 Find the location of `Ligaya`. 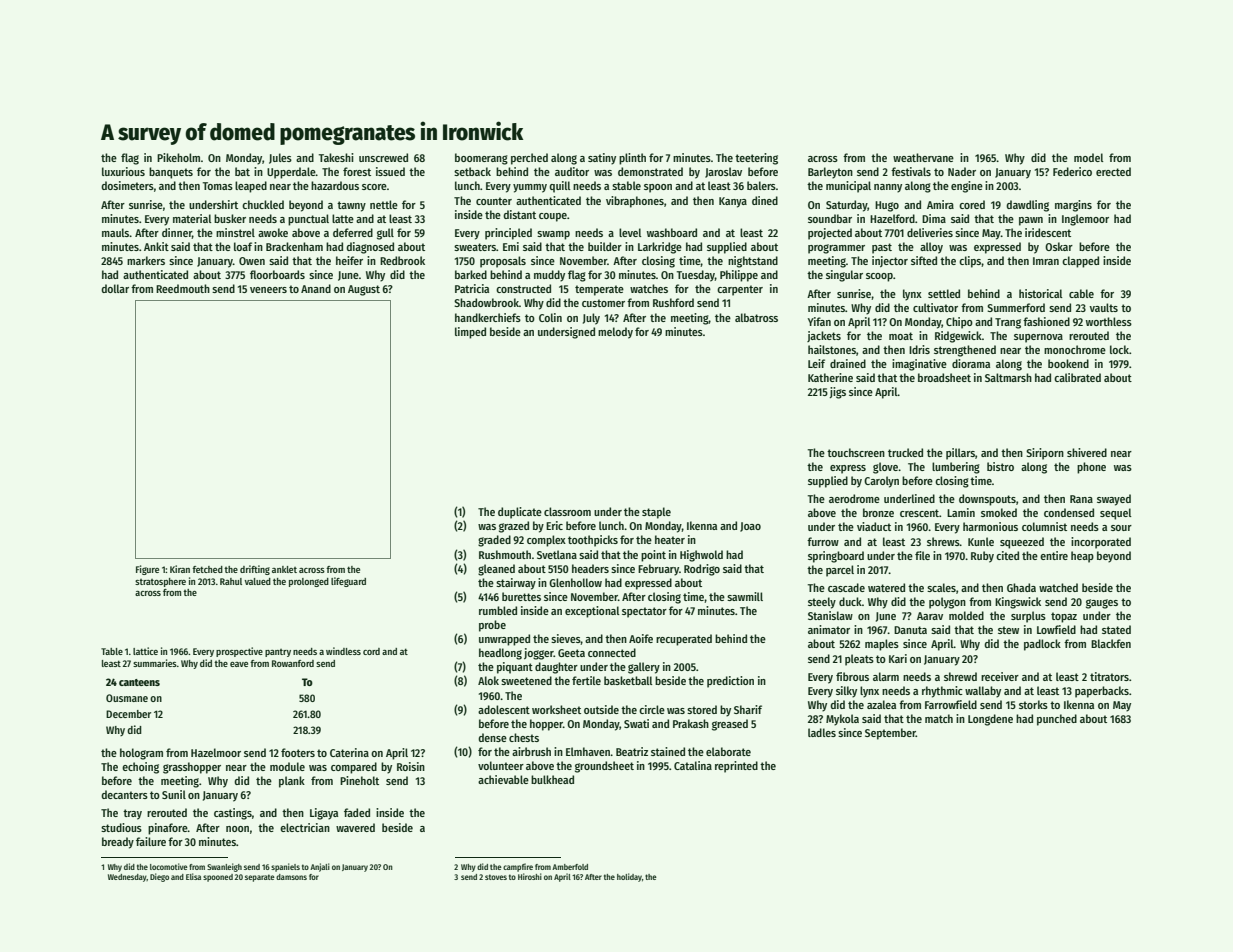

Ligaya is located at coordinates (324, 814).
